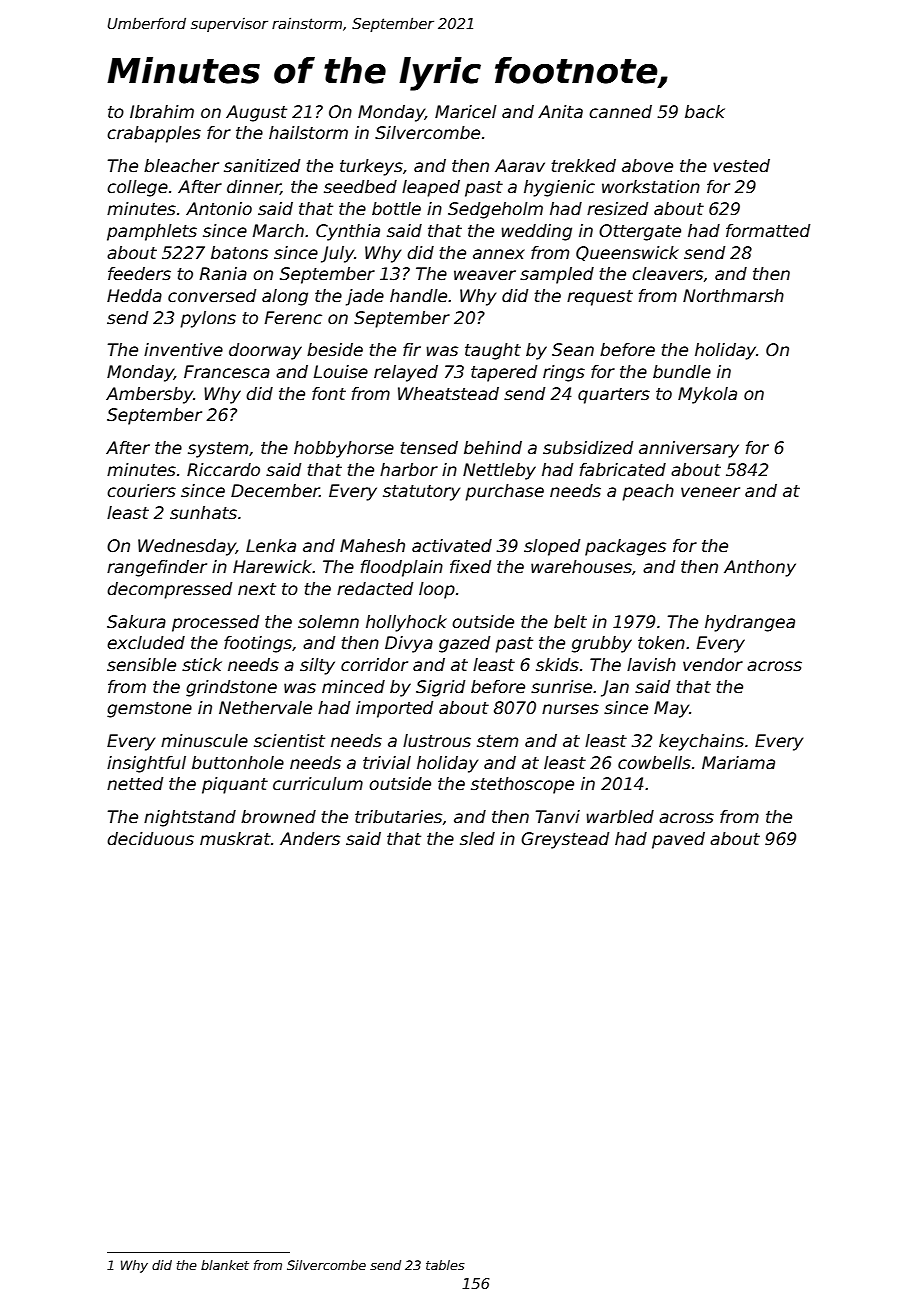  What do you see at coordinates (750, 623) in the page?
I see `hydrangea` at bounding box center [750, 623].
